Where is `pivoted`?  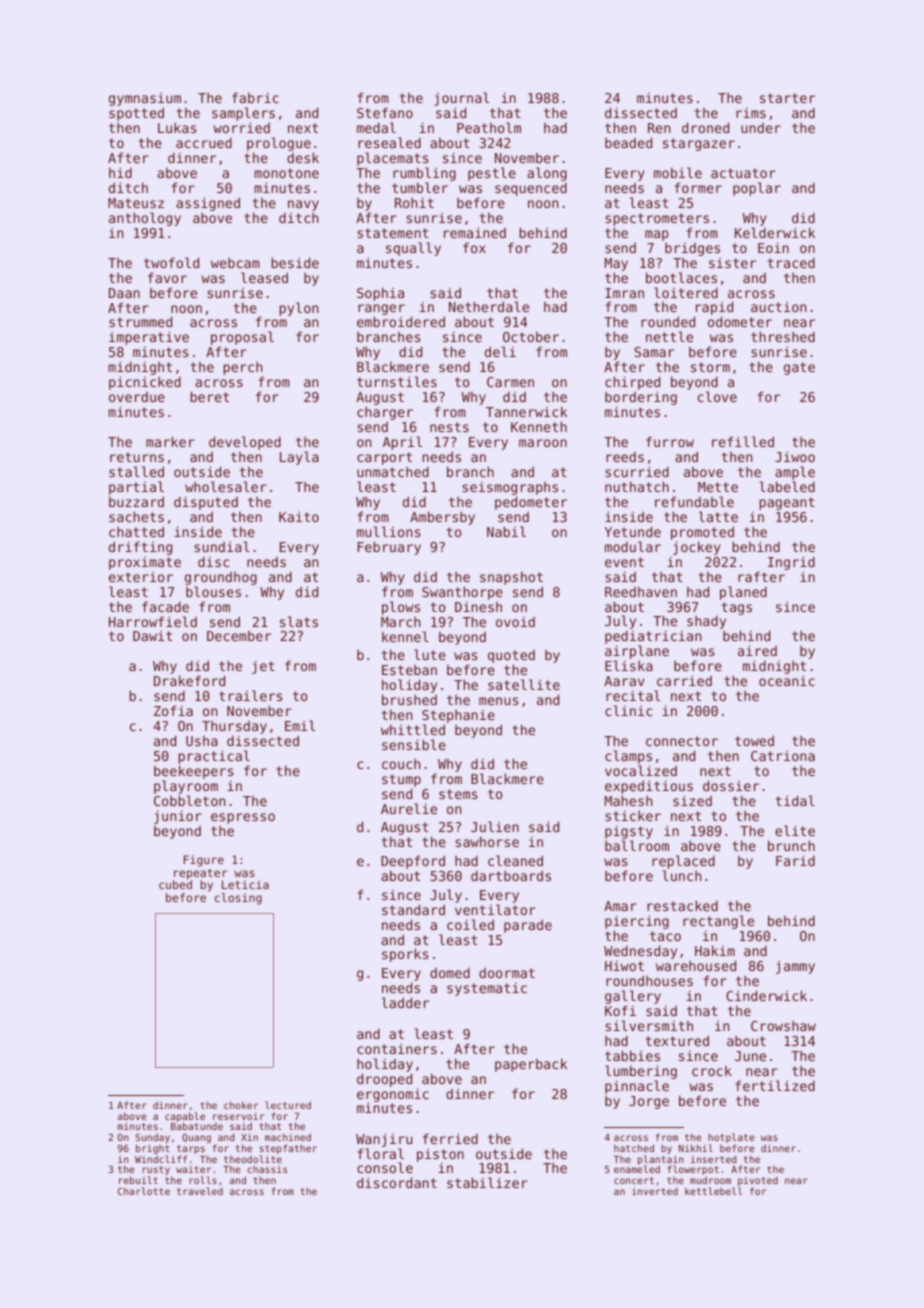
pivoted is located at coordinates (758, 1181).
